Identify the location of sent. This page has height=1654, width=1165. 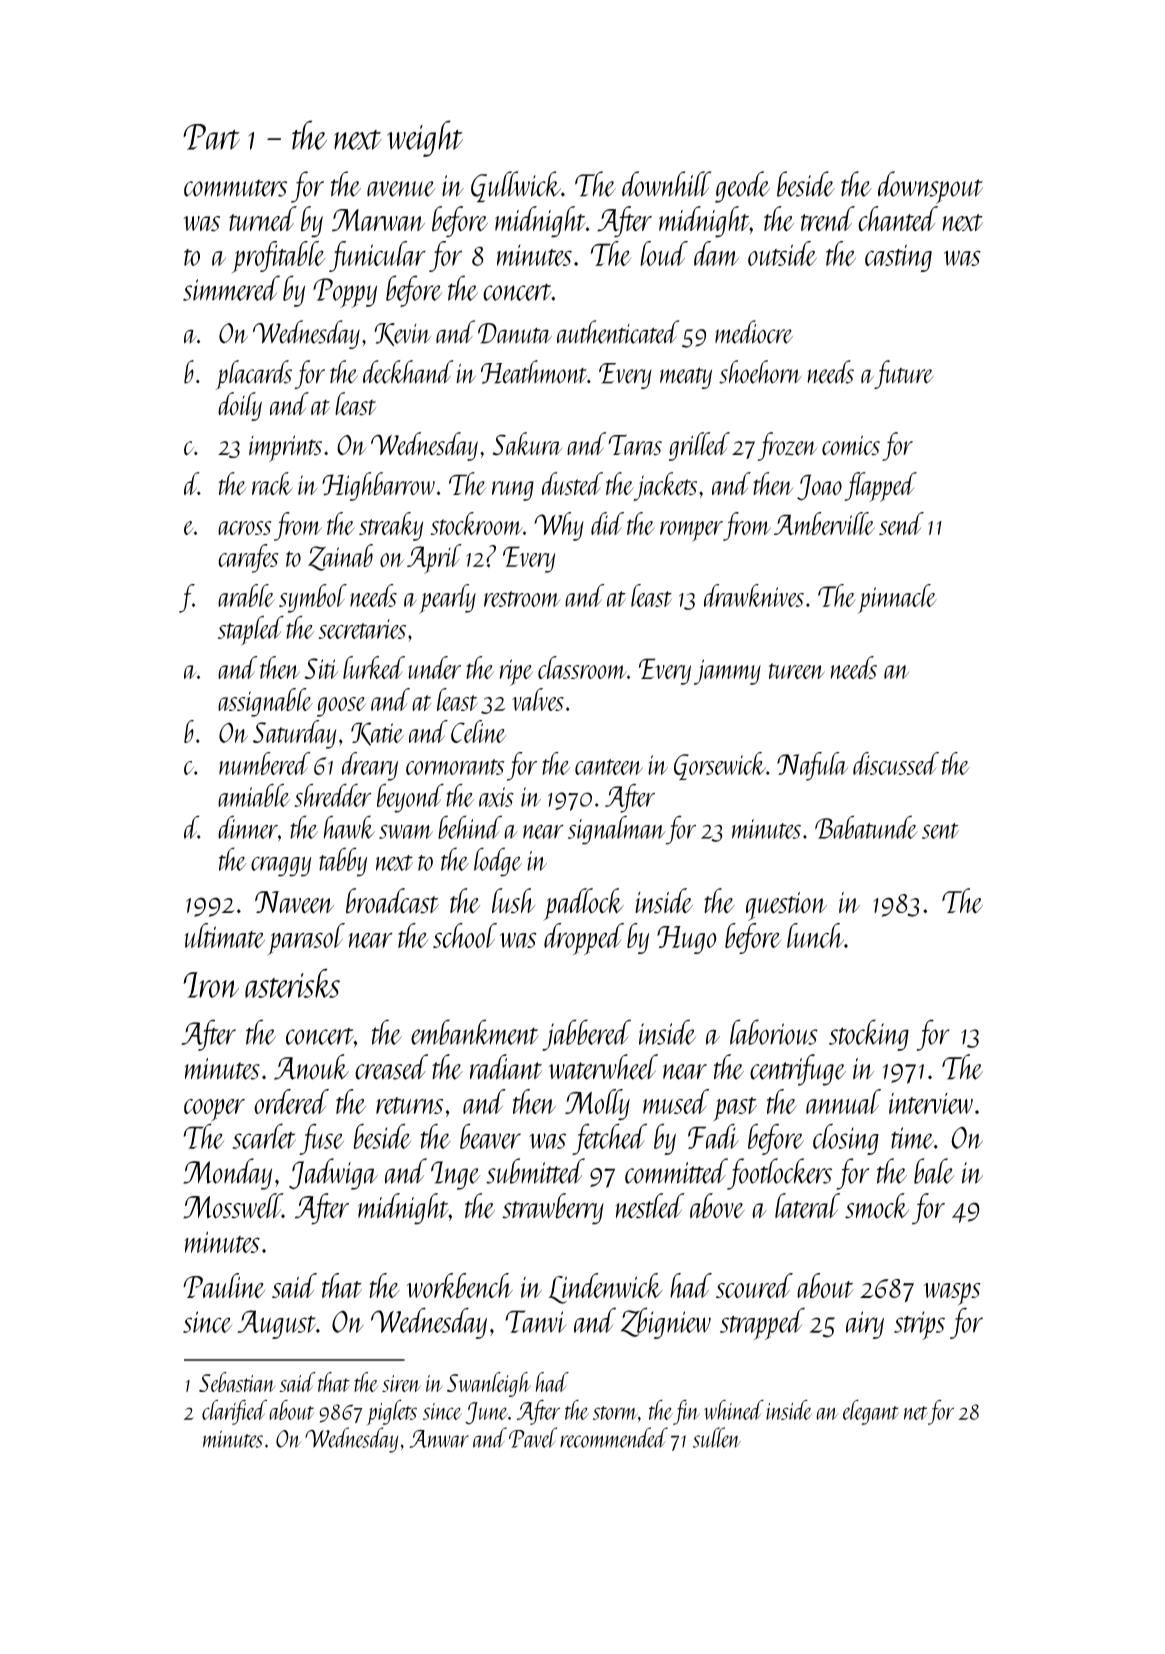
(940, 831).
